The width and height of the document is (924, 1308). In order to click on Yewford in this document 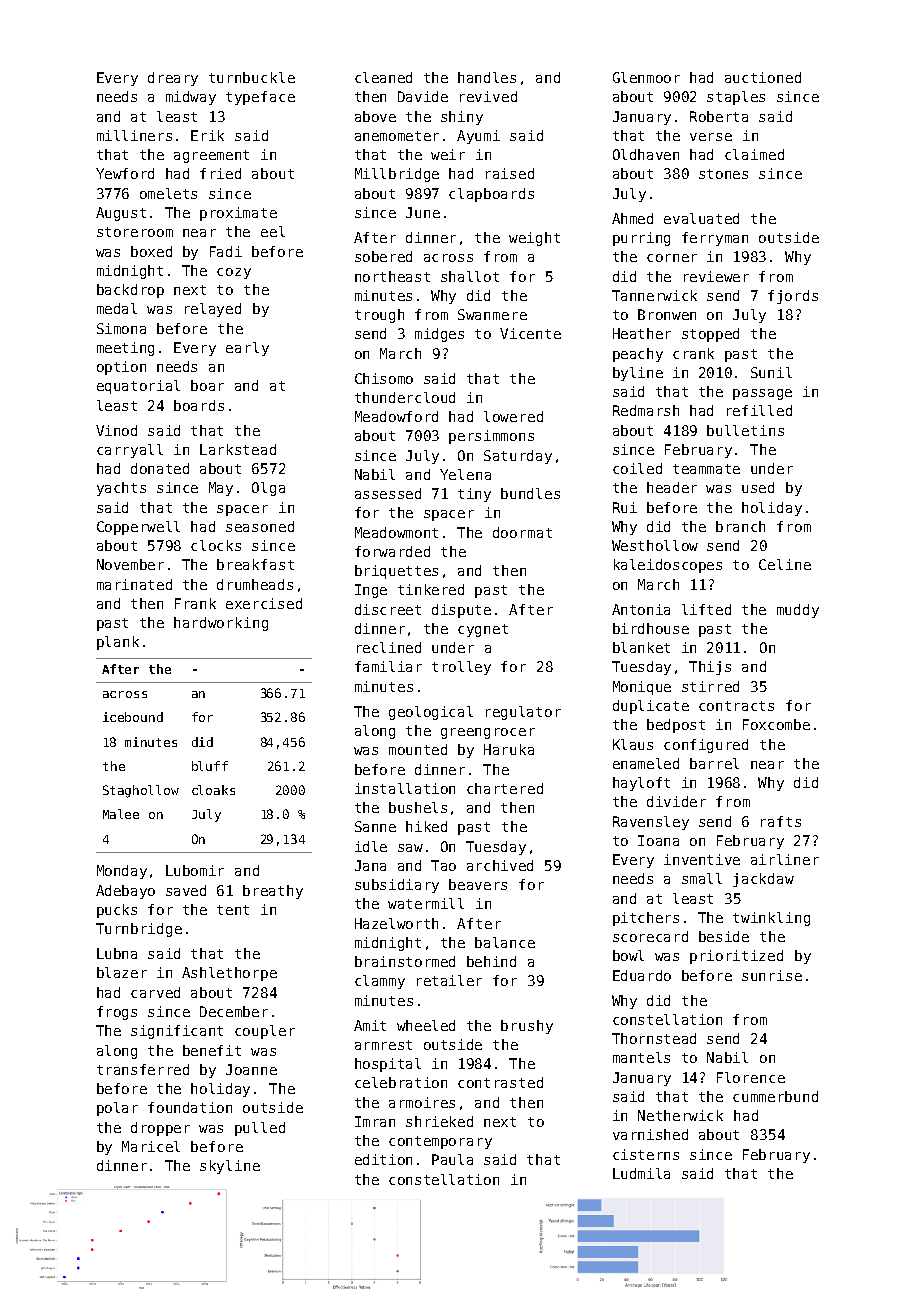, I will do `click(125, 173)`.
